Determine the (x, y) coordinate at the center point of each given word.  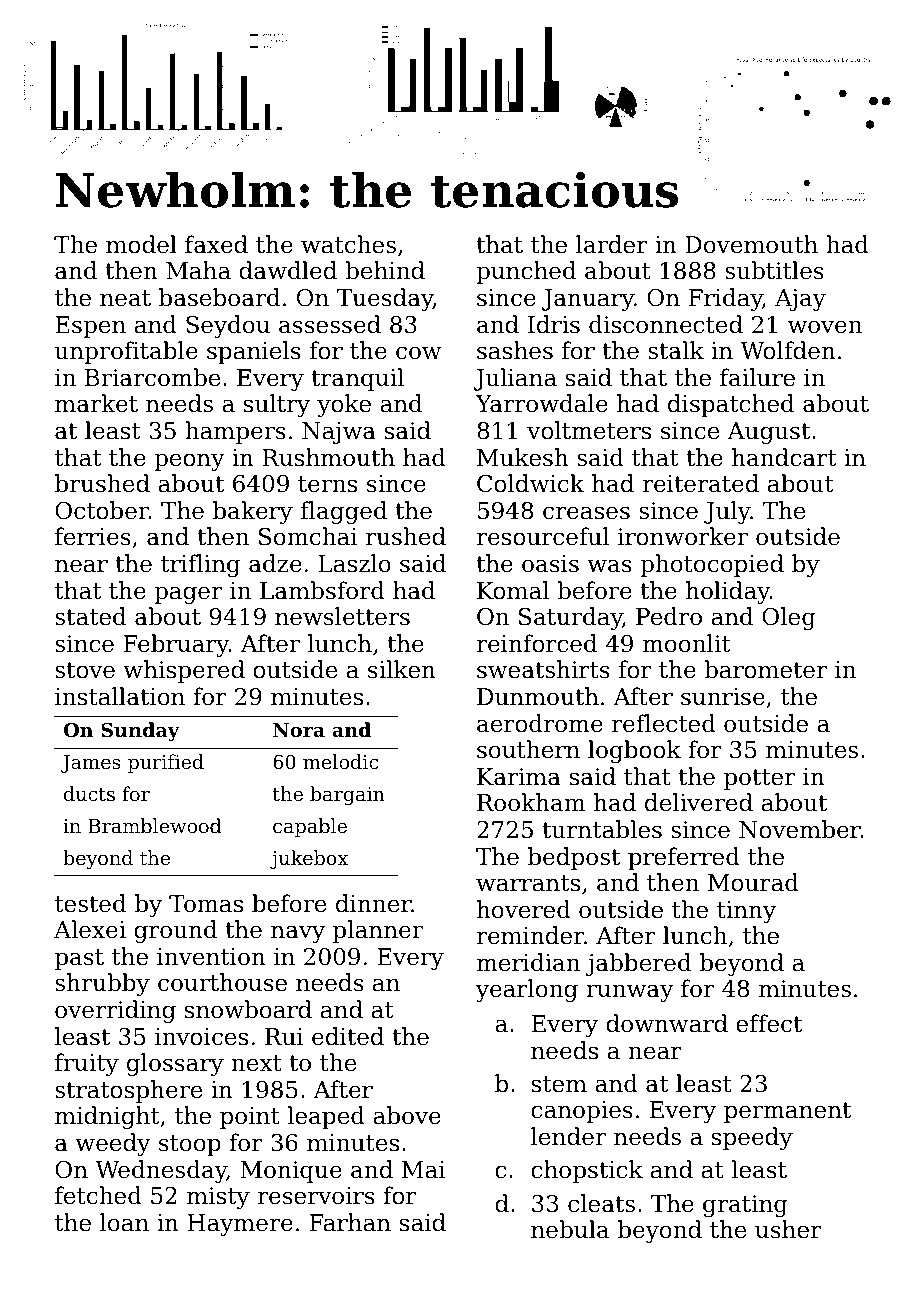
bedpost (574, 858)
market (96, 403)
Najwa (339, 433)
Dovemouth (751, 244)
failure (757, 377)
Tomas (206, 904)
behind (385, 270)
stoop (190, 1145)
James (91, 764)
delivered (699, 802)
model (141, 244)
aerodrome (540, 723)
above (407, 1115)
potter (760, 779)
